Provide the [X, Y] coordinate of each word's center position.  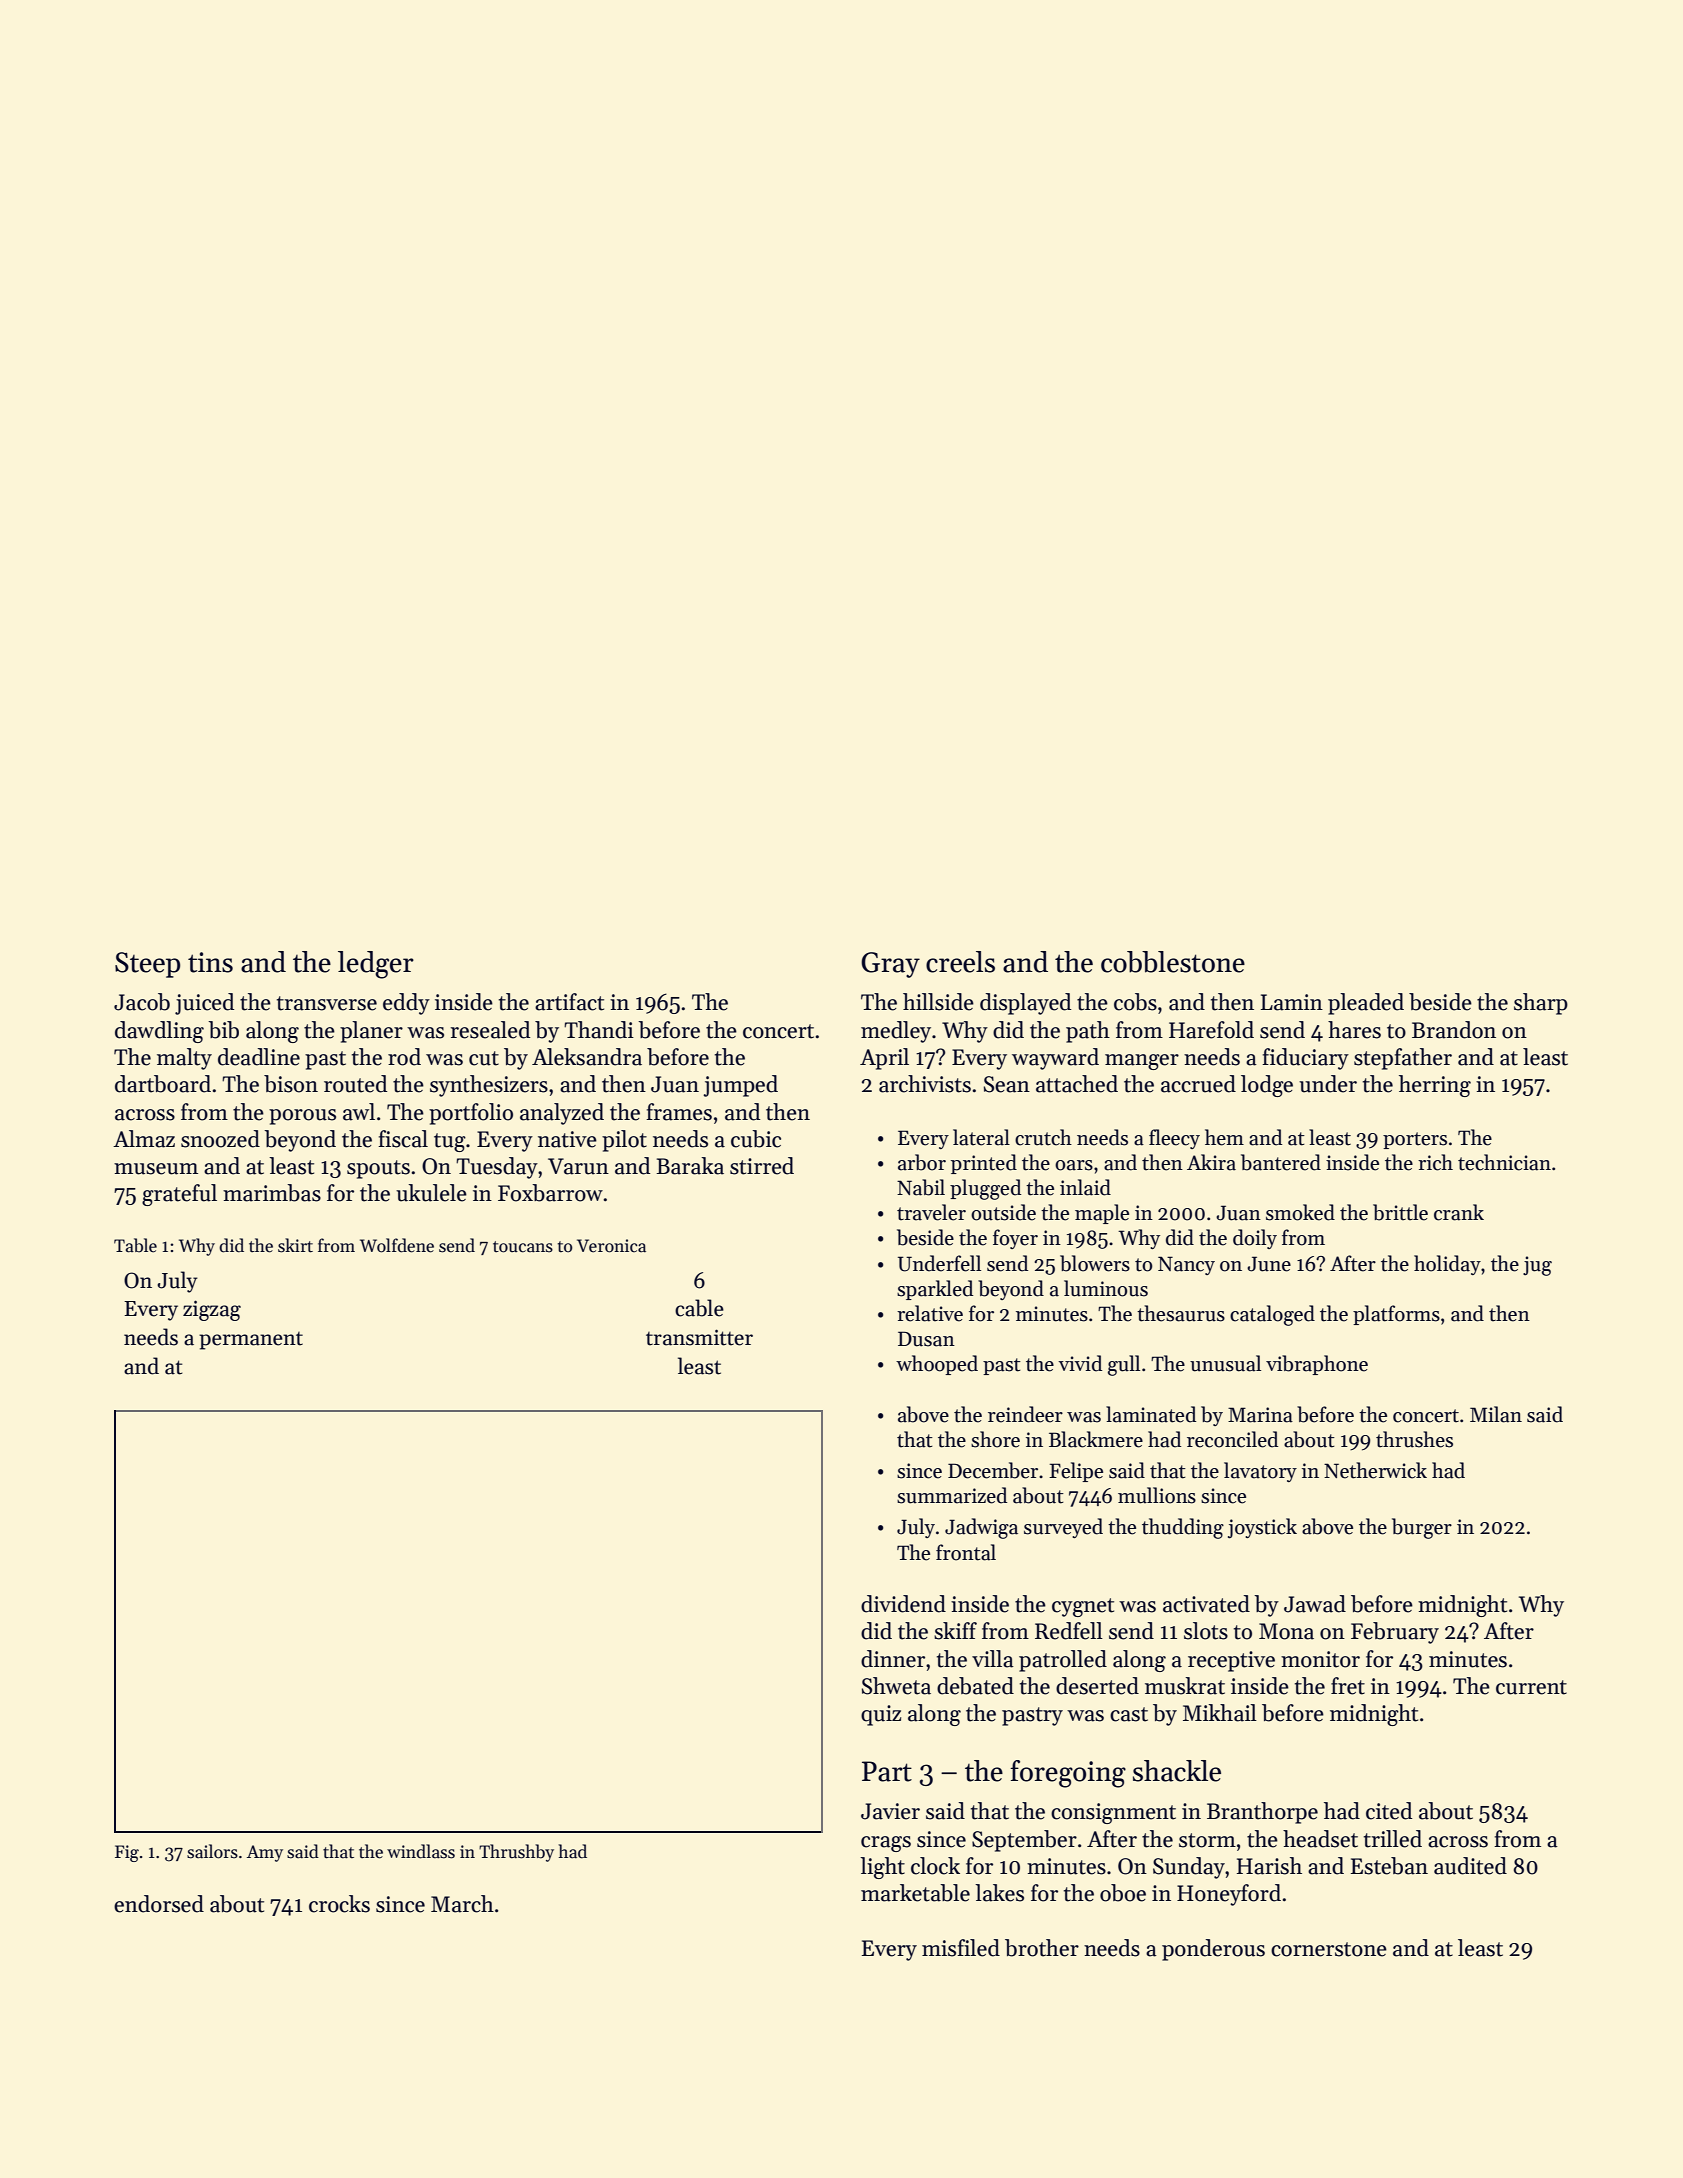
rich [1435, 1162]
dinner [893, 1659]
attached [1077, 1084]
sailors [212, 1851]
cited [1389, 1811]
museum [156, 1169]
